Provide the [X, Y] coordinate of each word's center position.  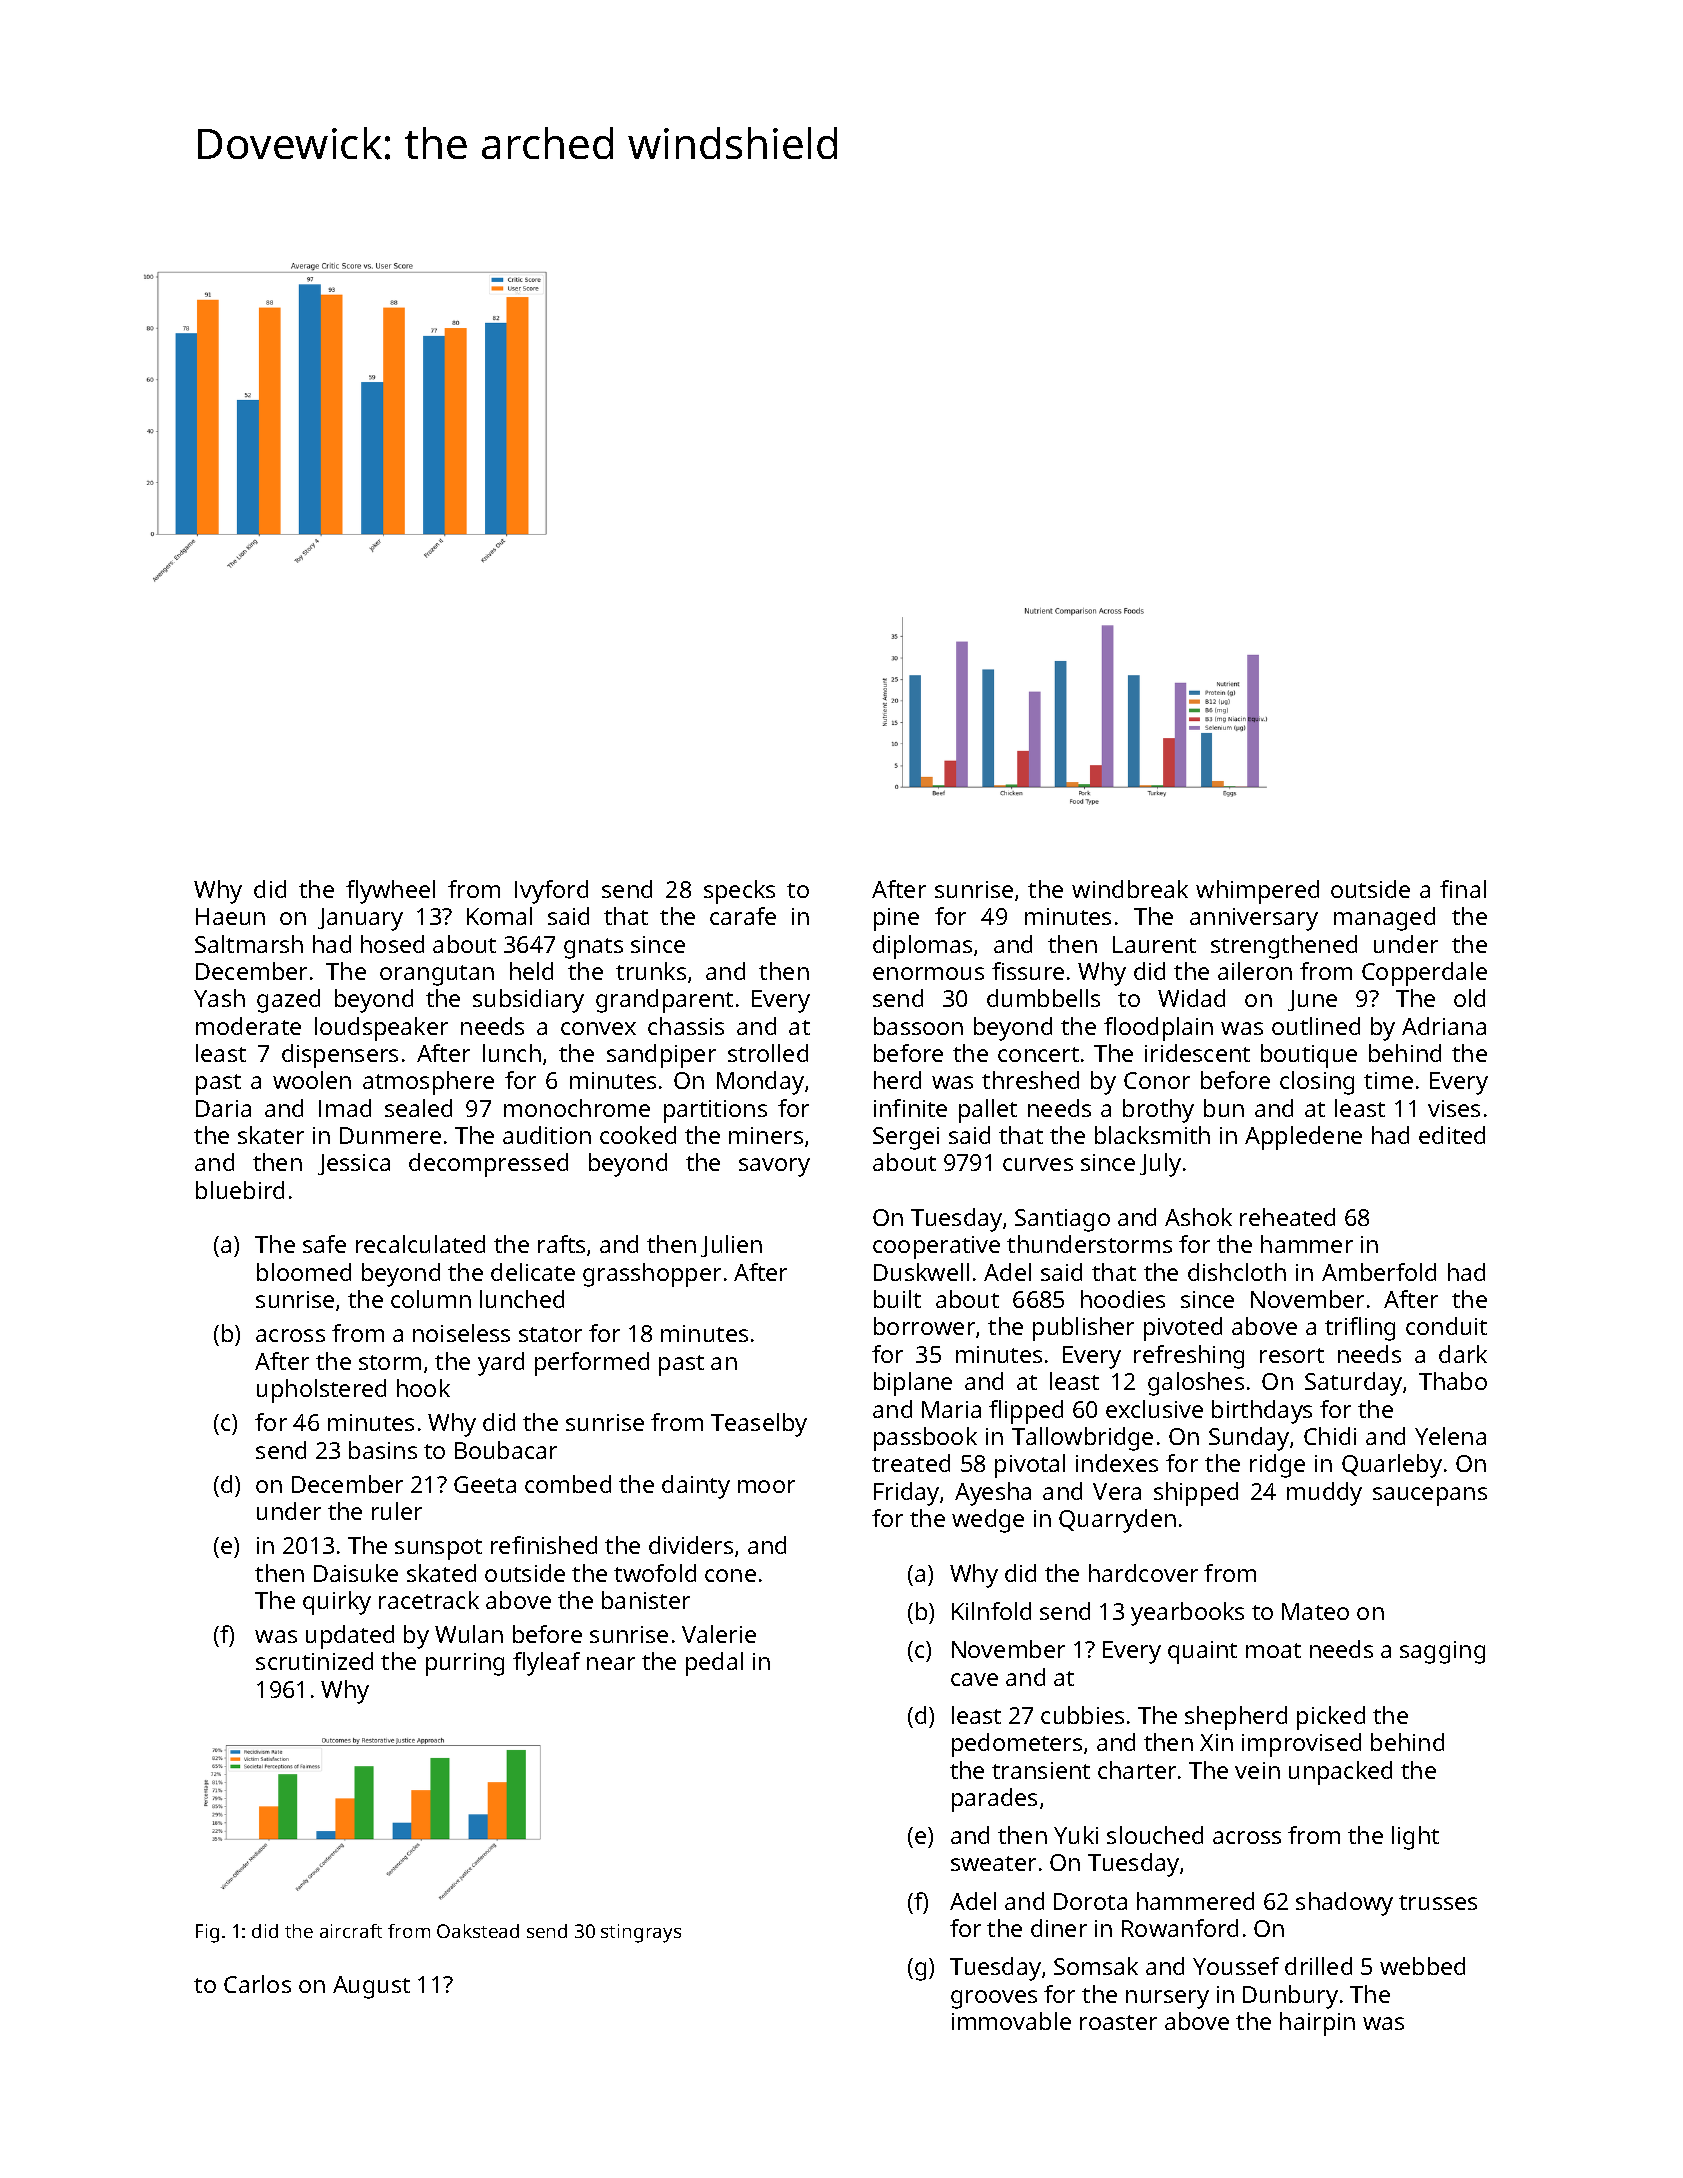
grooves [994, 1999]
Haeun [230, 916]
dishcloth [1237, 1272]
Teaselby [759, 1425]
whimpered [1257, 892]
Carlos [257, 1984]
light [1415, 1838]
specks [739, 892]
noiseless [461, 1333]
